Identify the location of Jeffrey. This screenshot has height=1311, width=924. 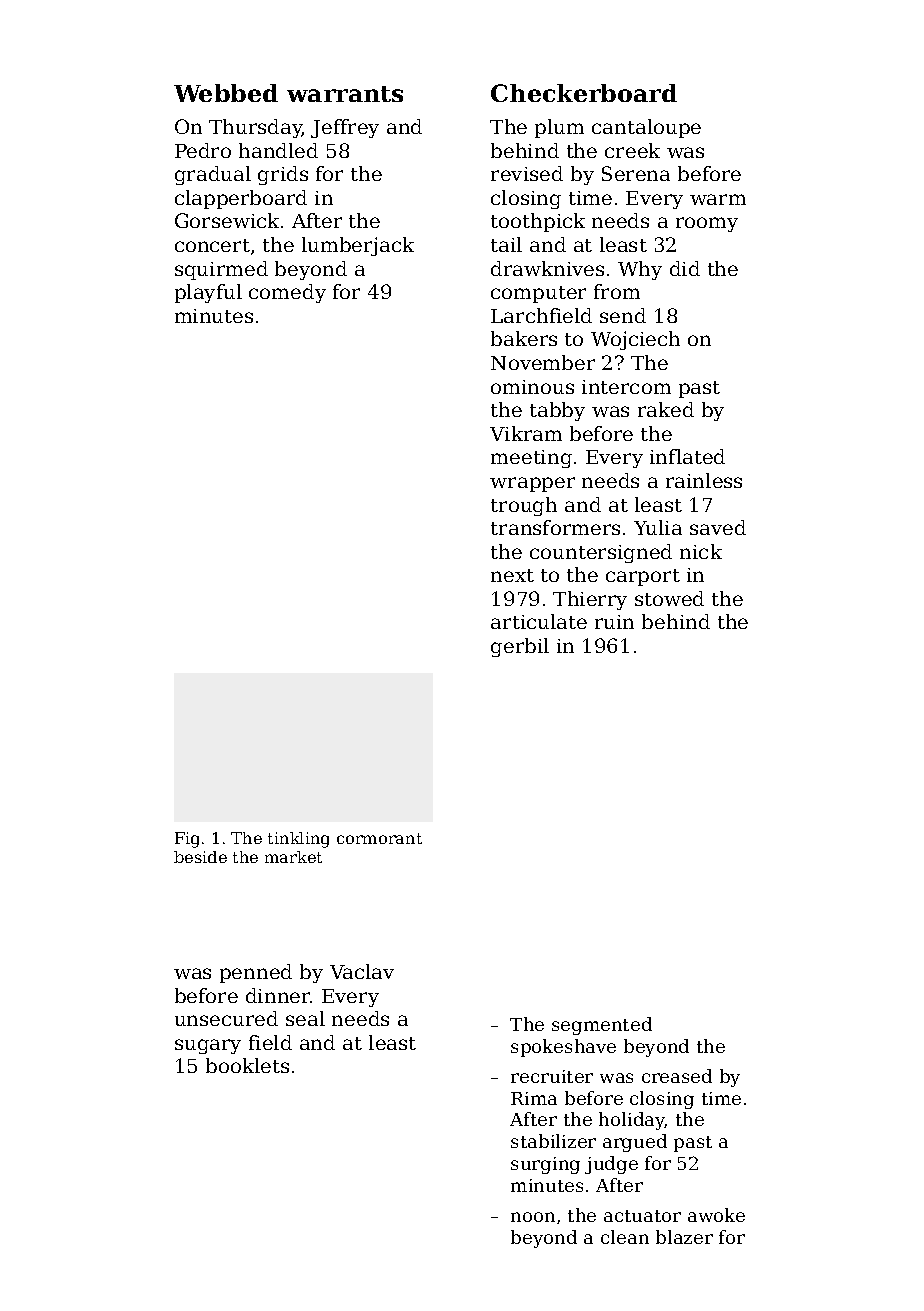
(345, 128).
